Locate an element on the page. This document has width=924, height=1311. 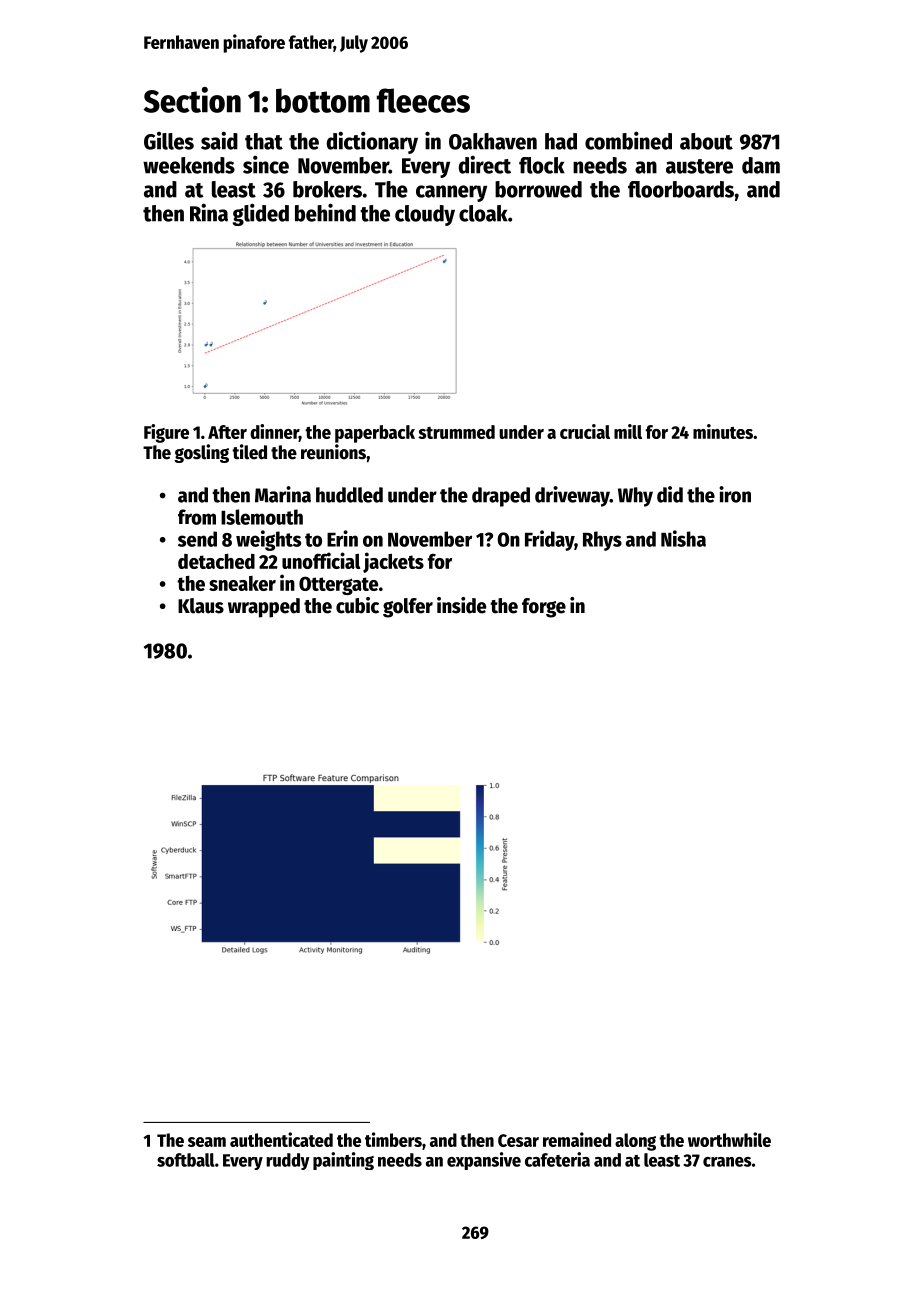
about is located at coordinates (706, 141).
